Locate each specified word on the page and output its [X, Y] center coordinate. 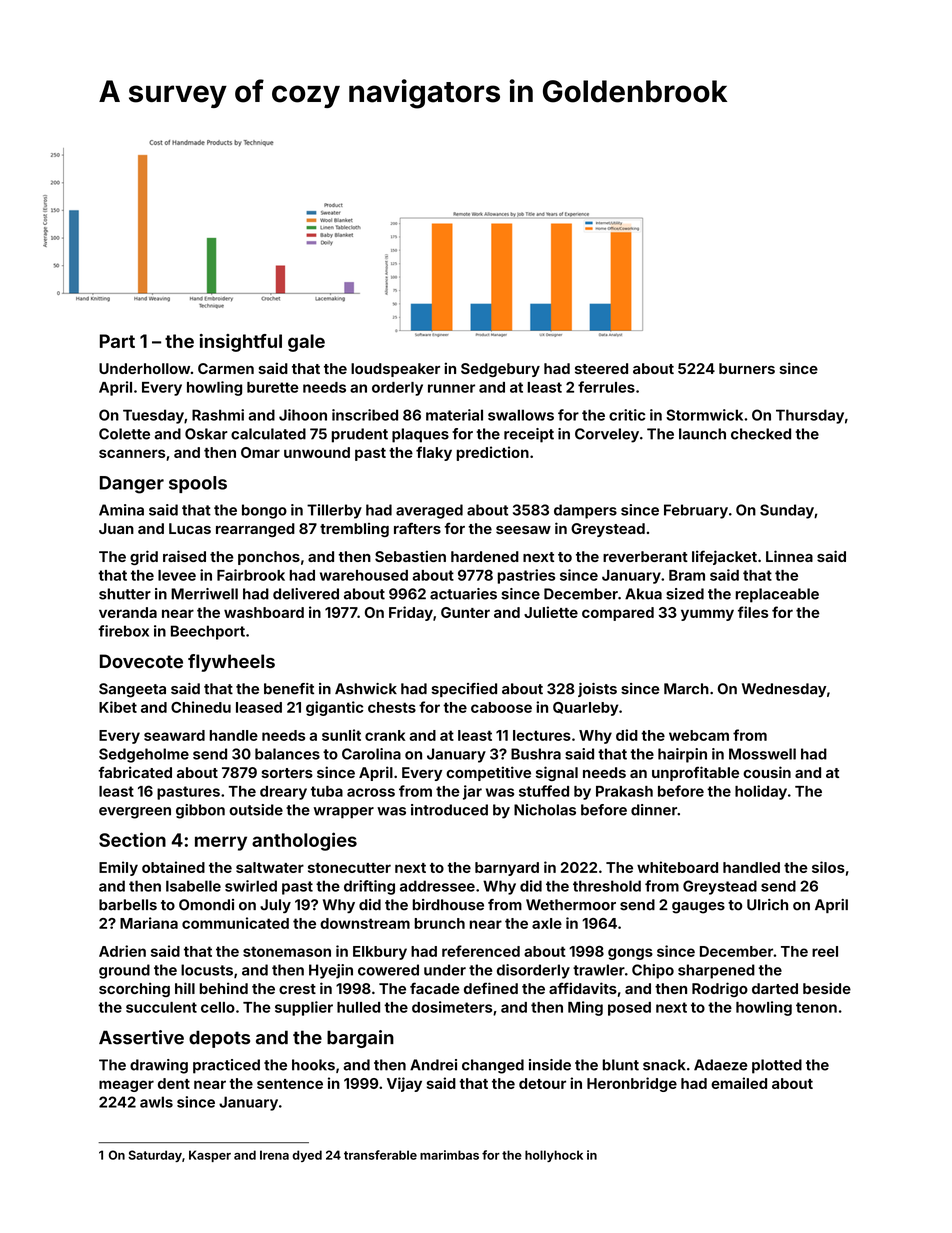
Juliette [551, 612]
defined [491, 988]
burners [747, 368]
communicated [235, 923]
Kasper [210, 1156]
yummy [707, 615]
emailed [739, 1083]
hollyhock [554, 1156]
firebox [123, 631]
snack [664, 1065]
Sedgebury [500, 370]
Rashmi [218, 415]
